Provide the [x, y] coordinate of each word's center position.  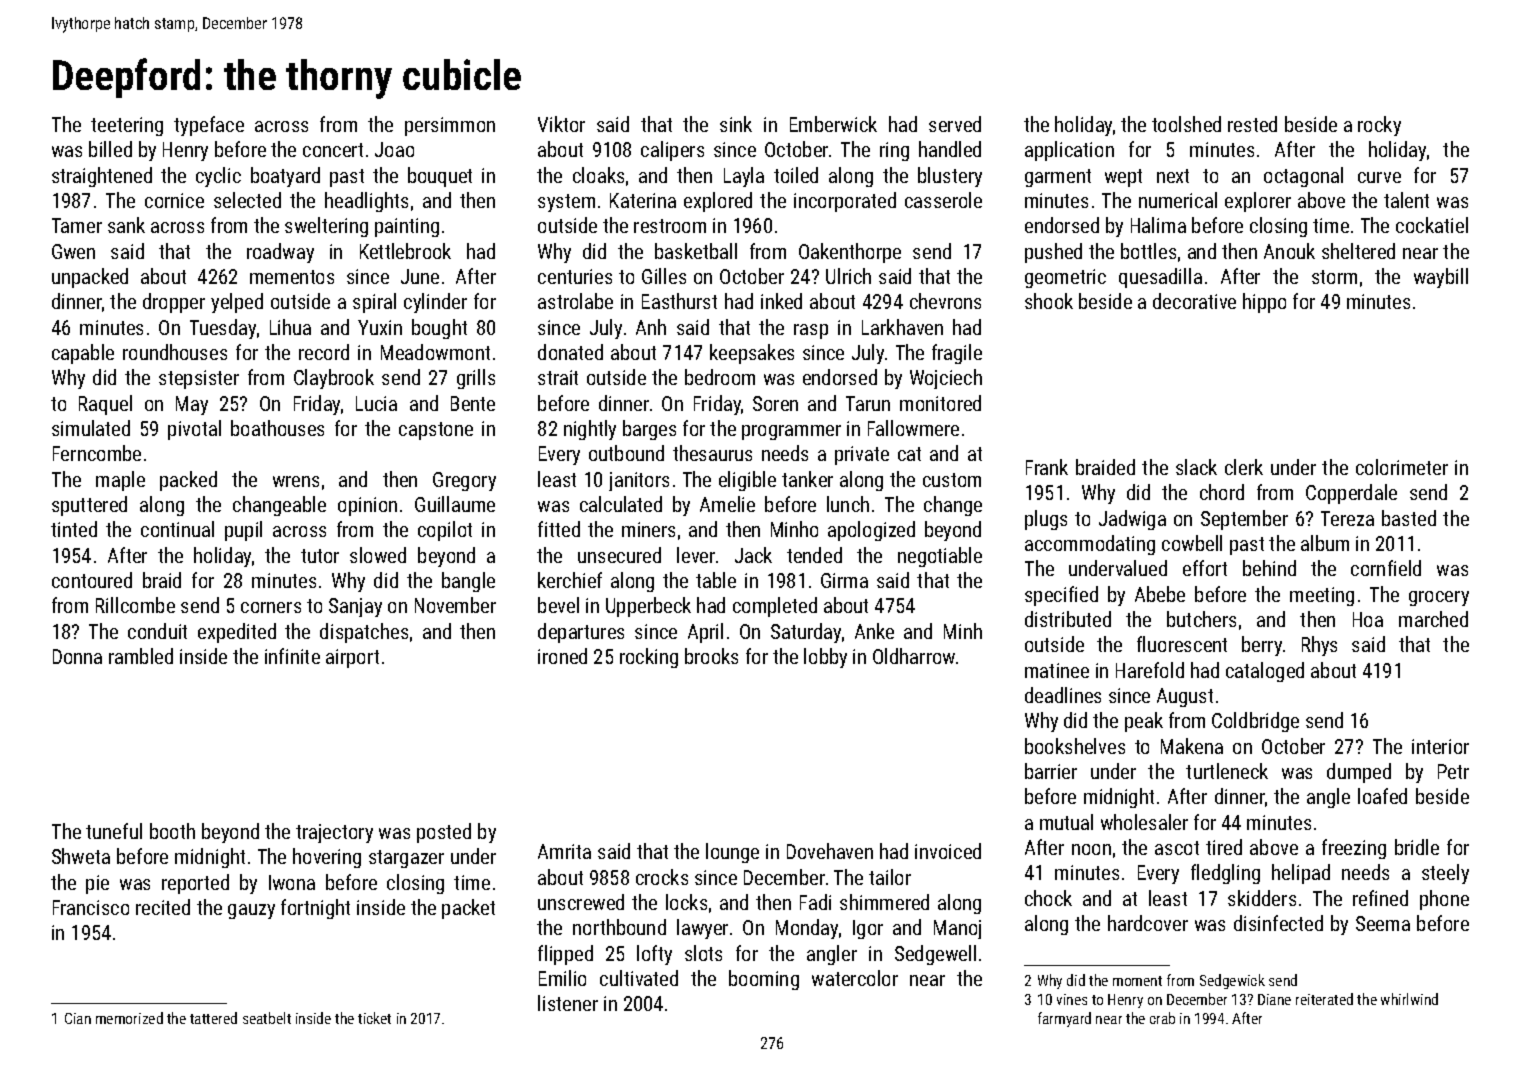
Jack [753, 555]
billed [110, 149]
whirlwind [1409, 999]
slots [703, 953]
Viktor [561, 124]
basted [1409, 518]
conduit [157, 631]
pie [97, 884]
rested [1252, 124]
